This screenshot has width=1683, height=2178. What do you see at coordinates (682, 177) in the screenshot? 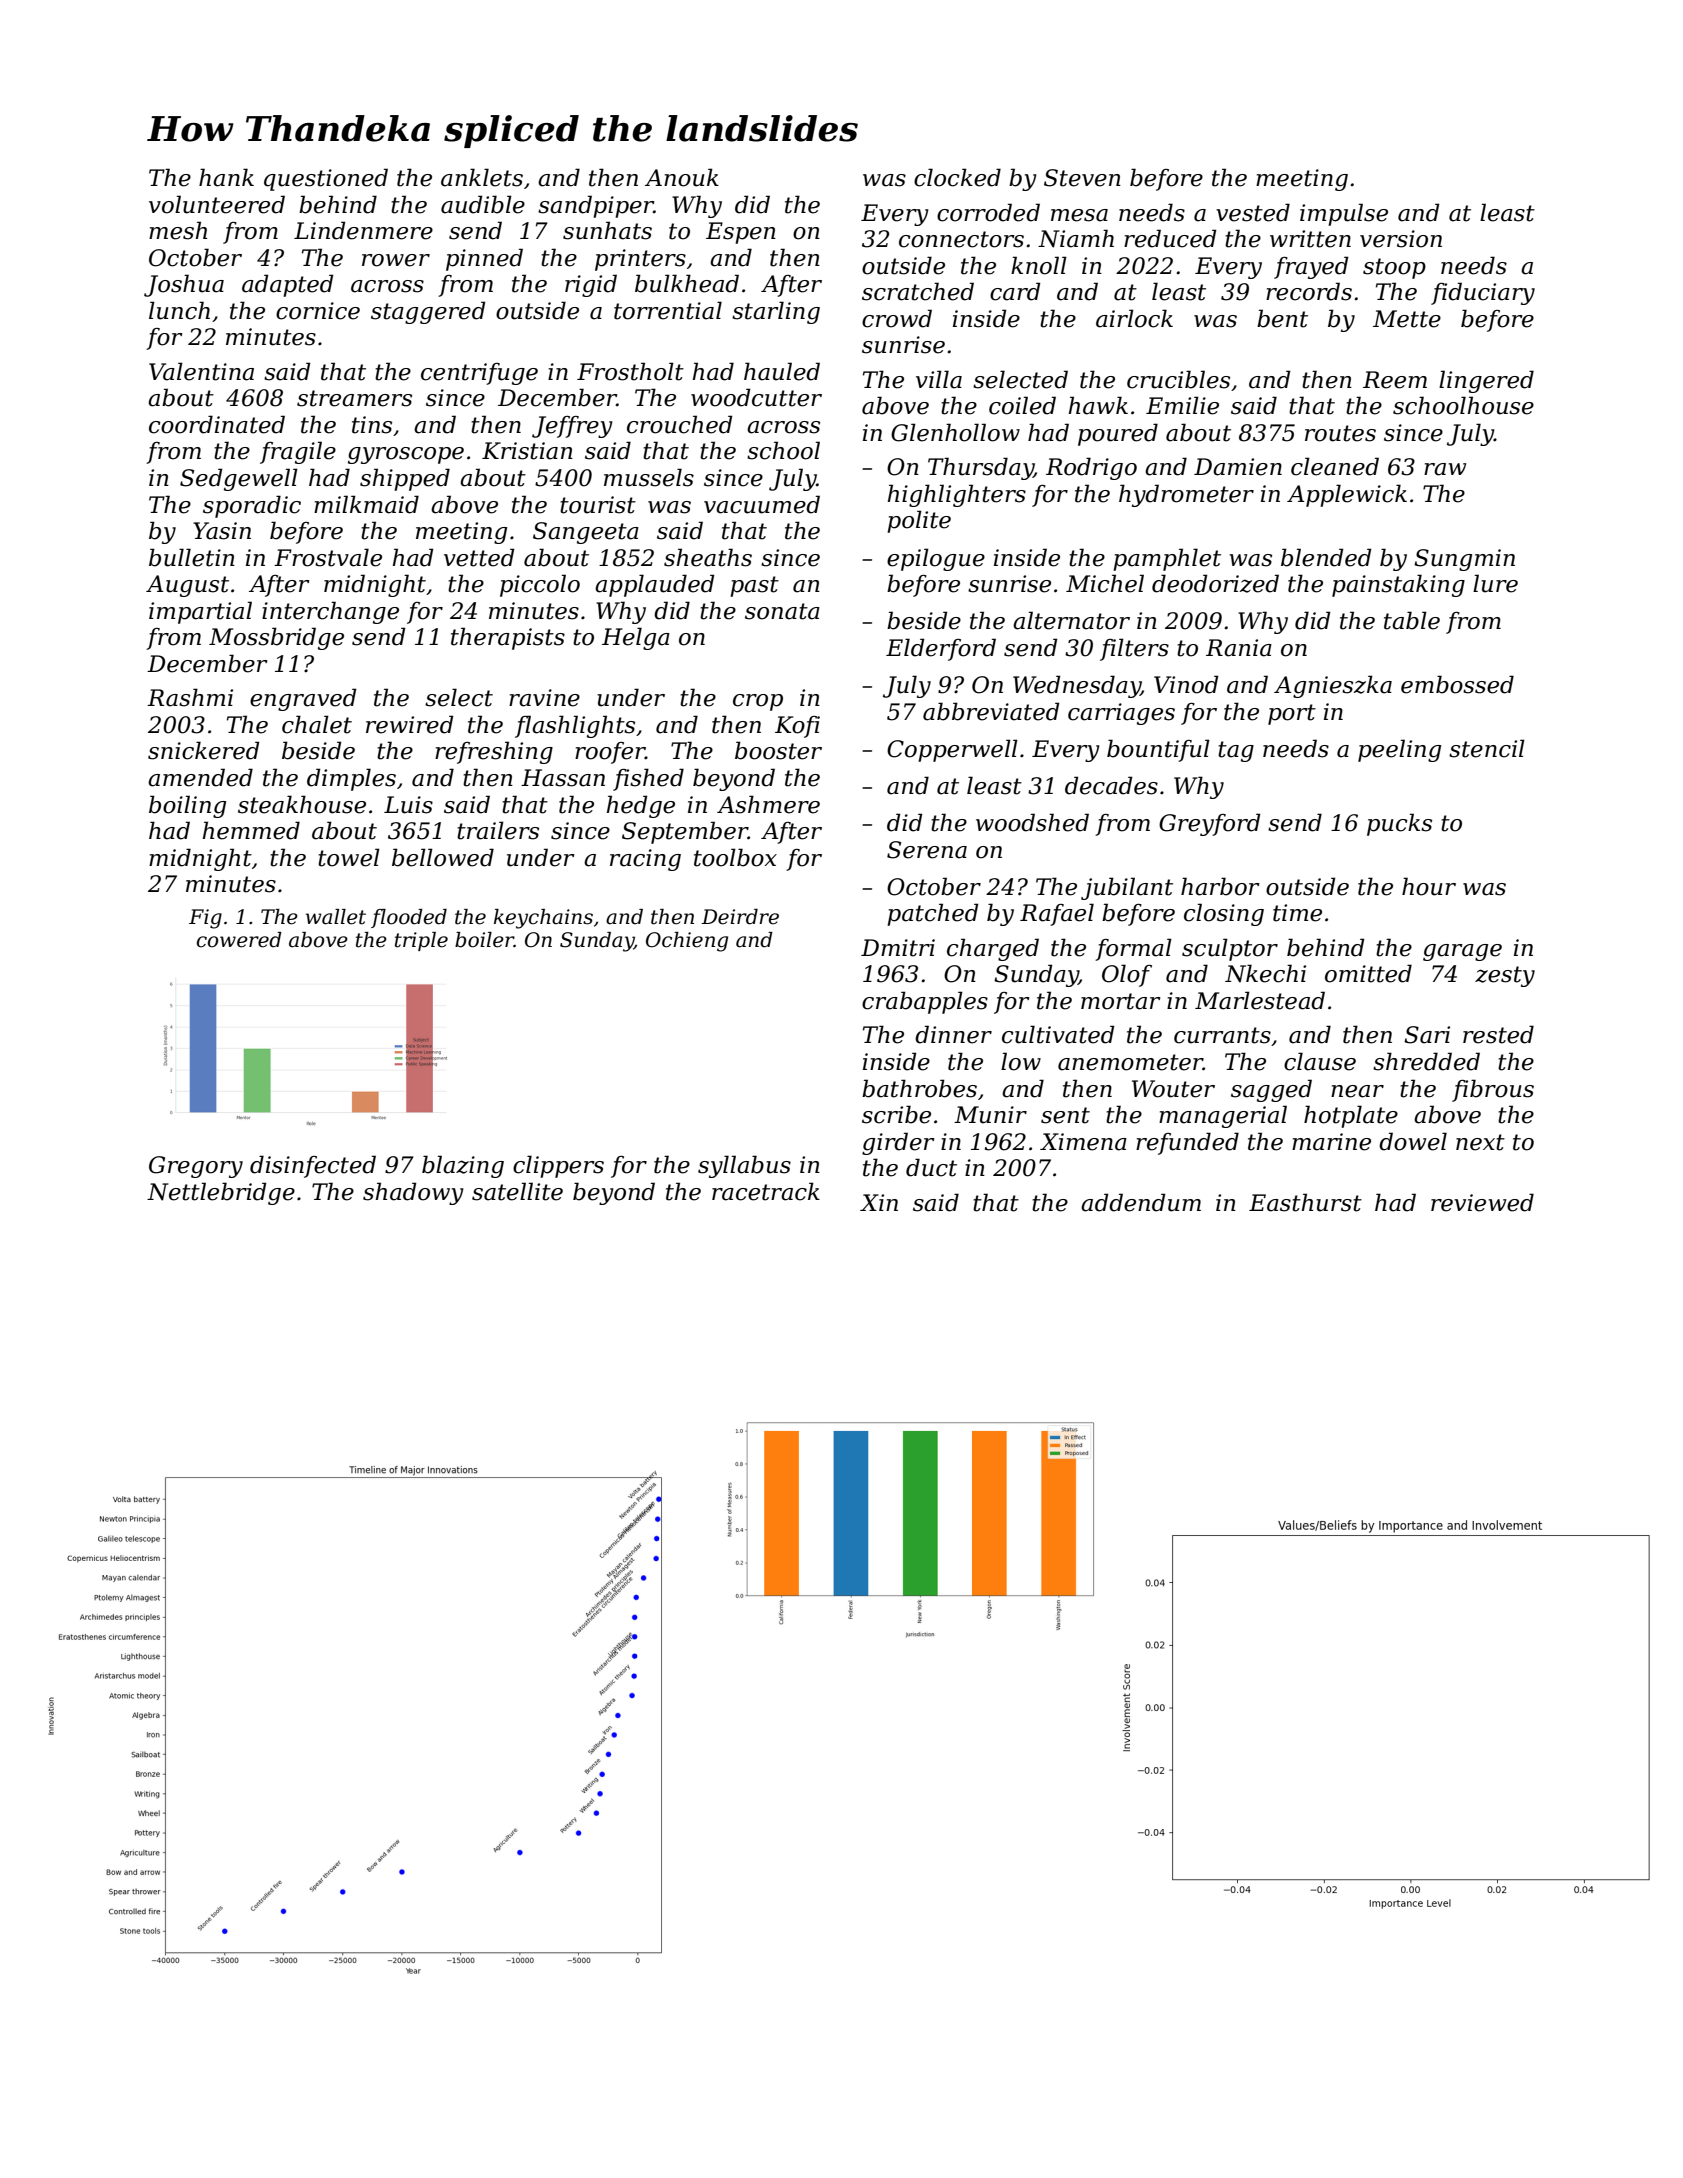
I see `Anouk` at bounding box center [682, 177].
